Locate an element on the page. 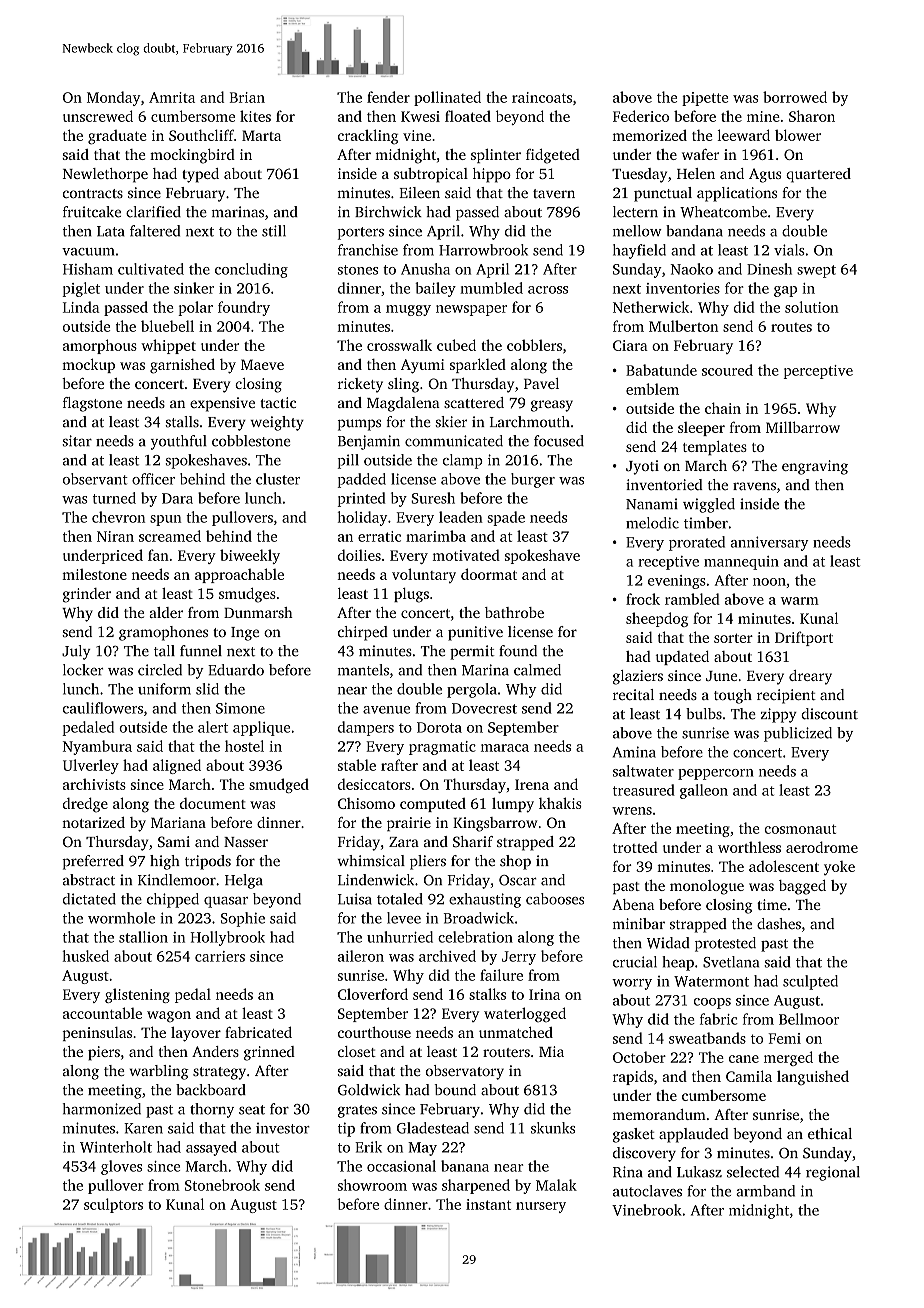 This document has width=924, height=1308. unscrewed is located at coordinates (98, 116).
